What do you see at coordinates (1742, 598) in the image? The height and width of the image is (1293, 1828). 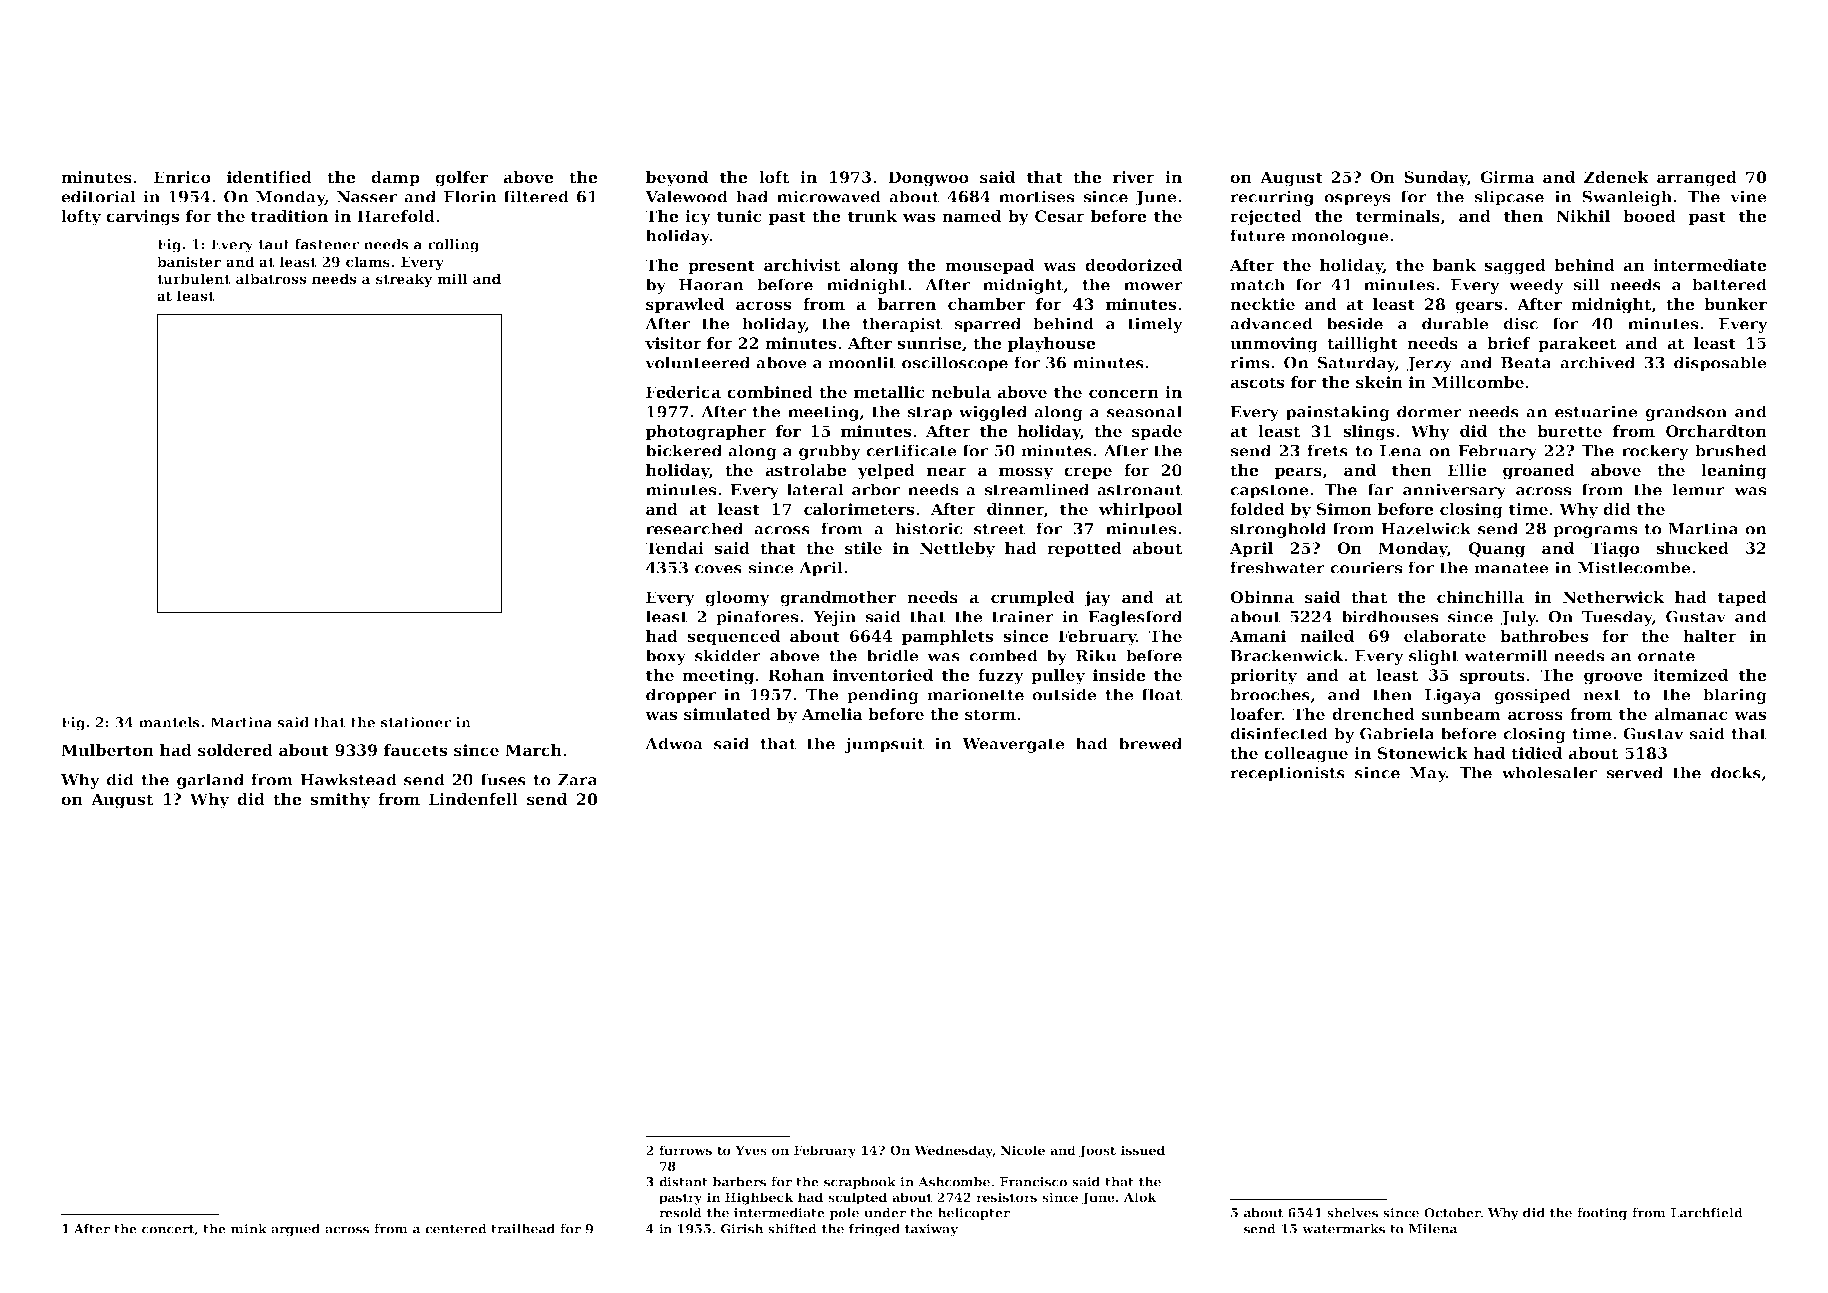 I see `taped` at bounding box center [1742, 598].
